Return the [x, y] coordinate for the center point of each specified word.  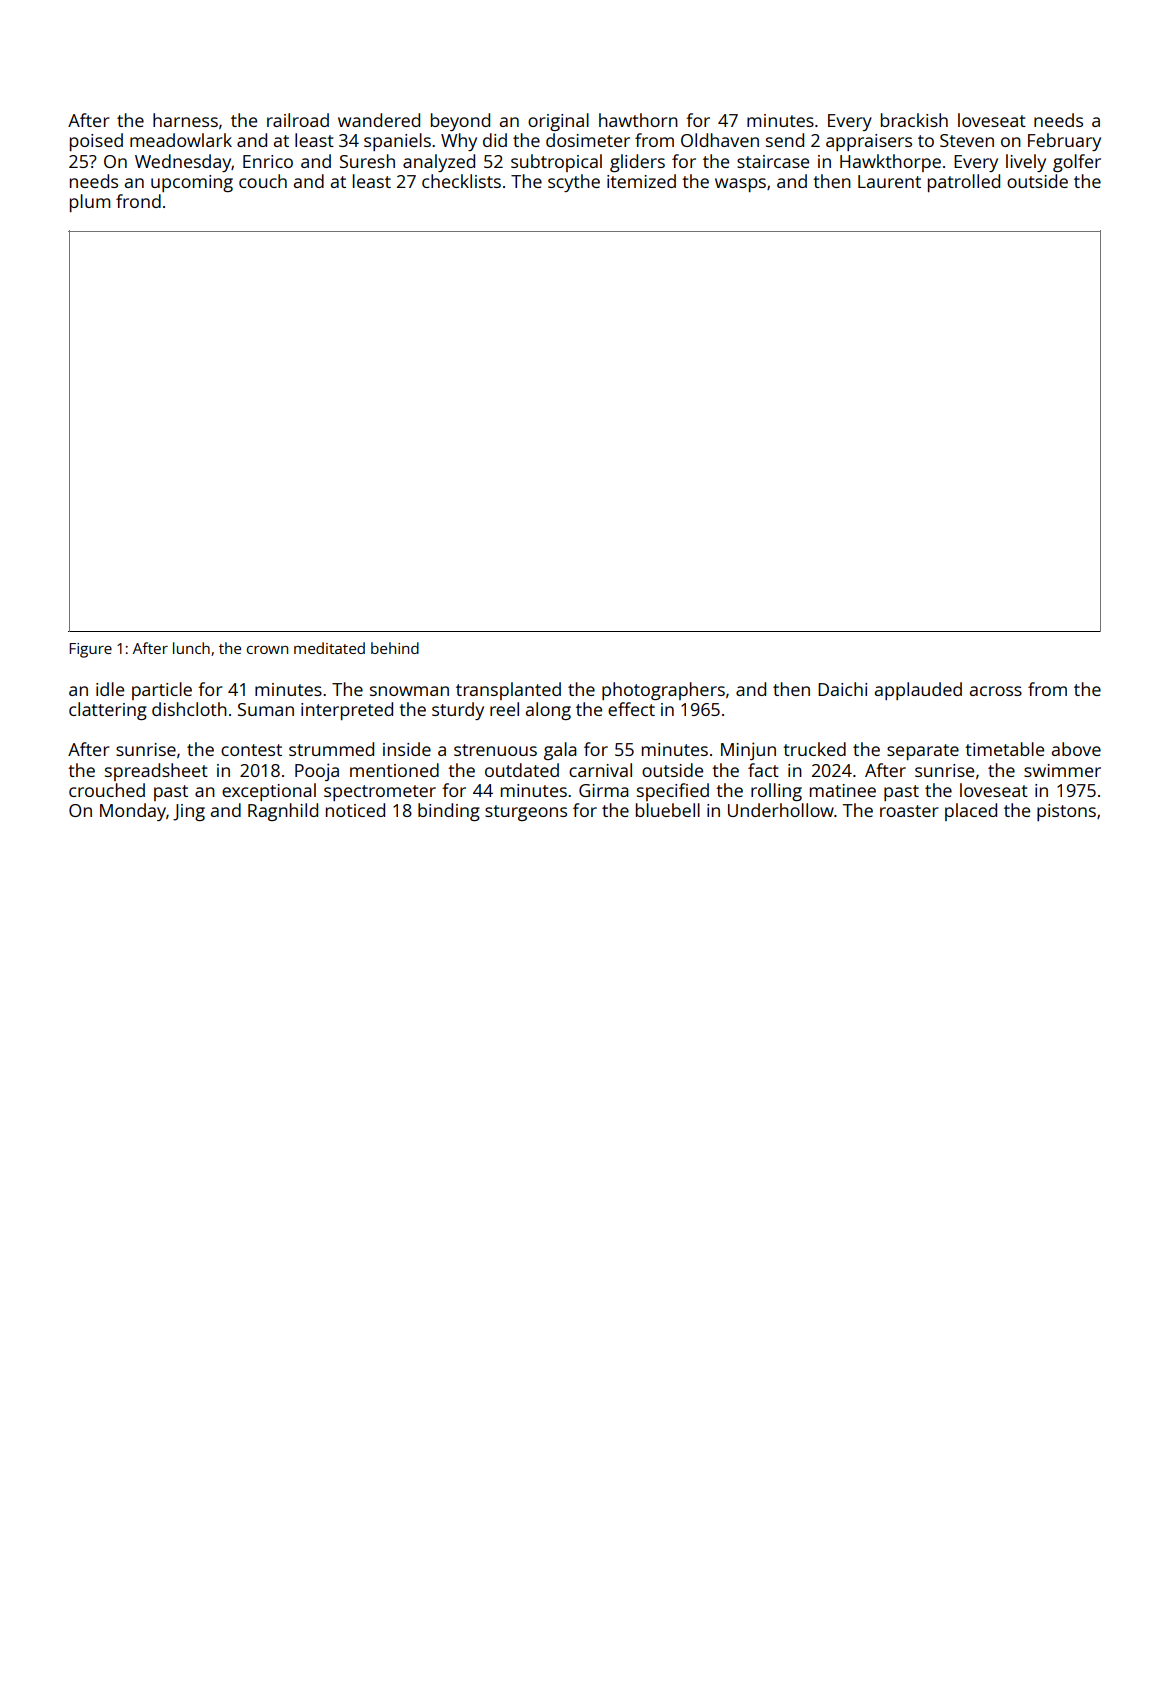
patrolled [964, 183]
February [1064, 142]
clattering [108, 711]
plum [90, 203]
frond [138, 201]
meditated [329, 648]
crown [267, 650]
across [996, 691]
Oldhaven [720, 140]
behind [395, 648]
